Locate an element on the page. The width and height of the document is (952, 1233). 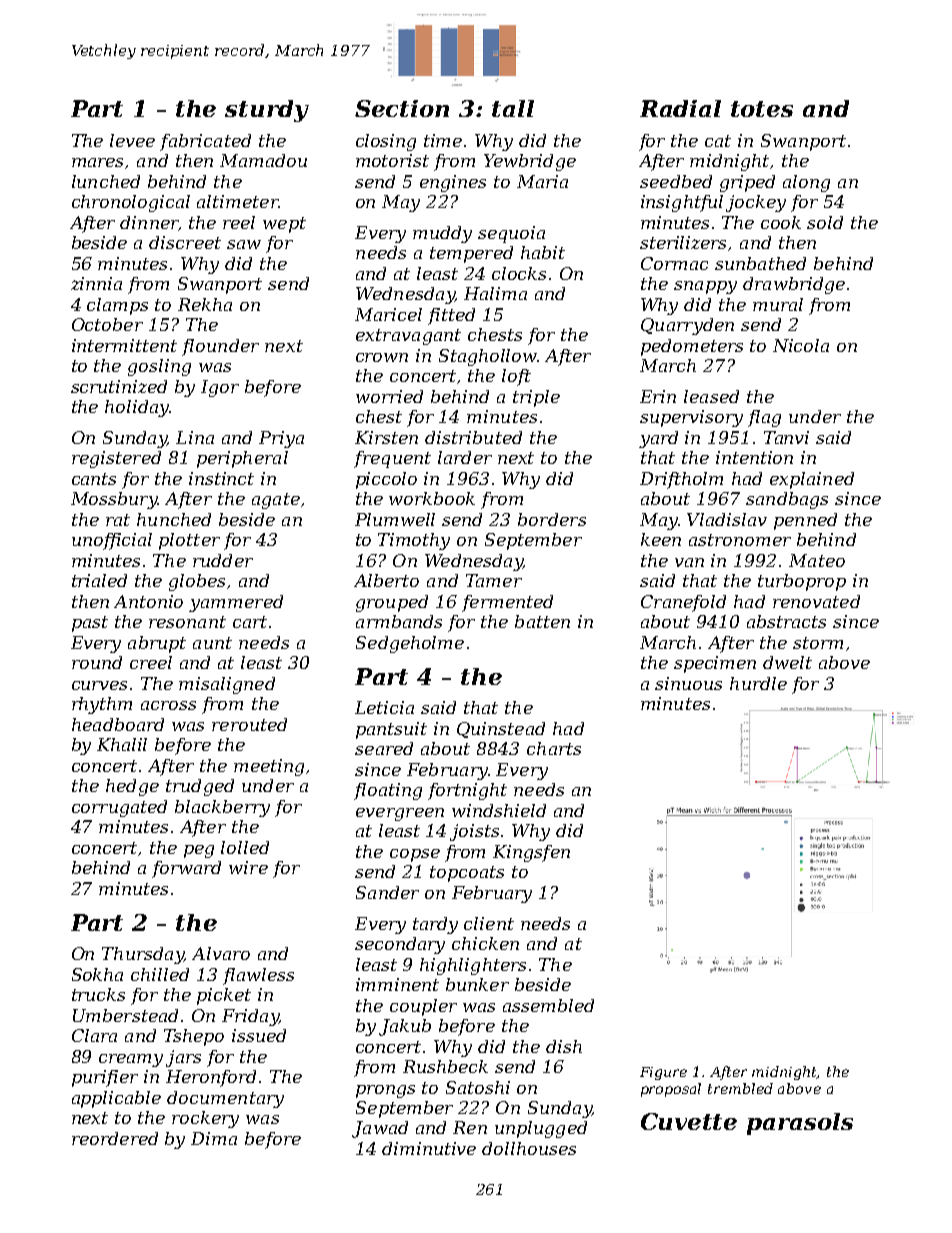
trialed is located at coordinates (99, 580).
